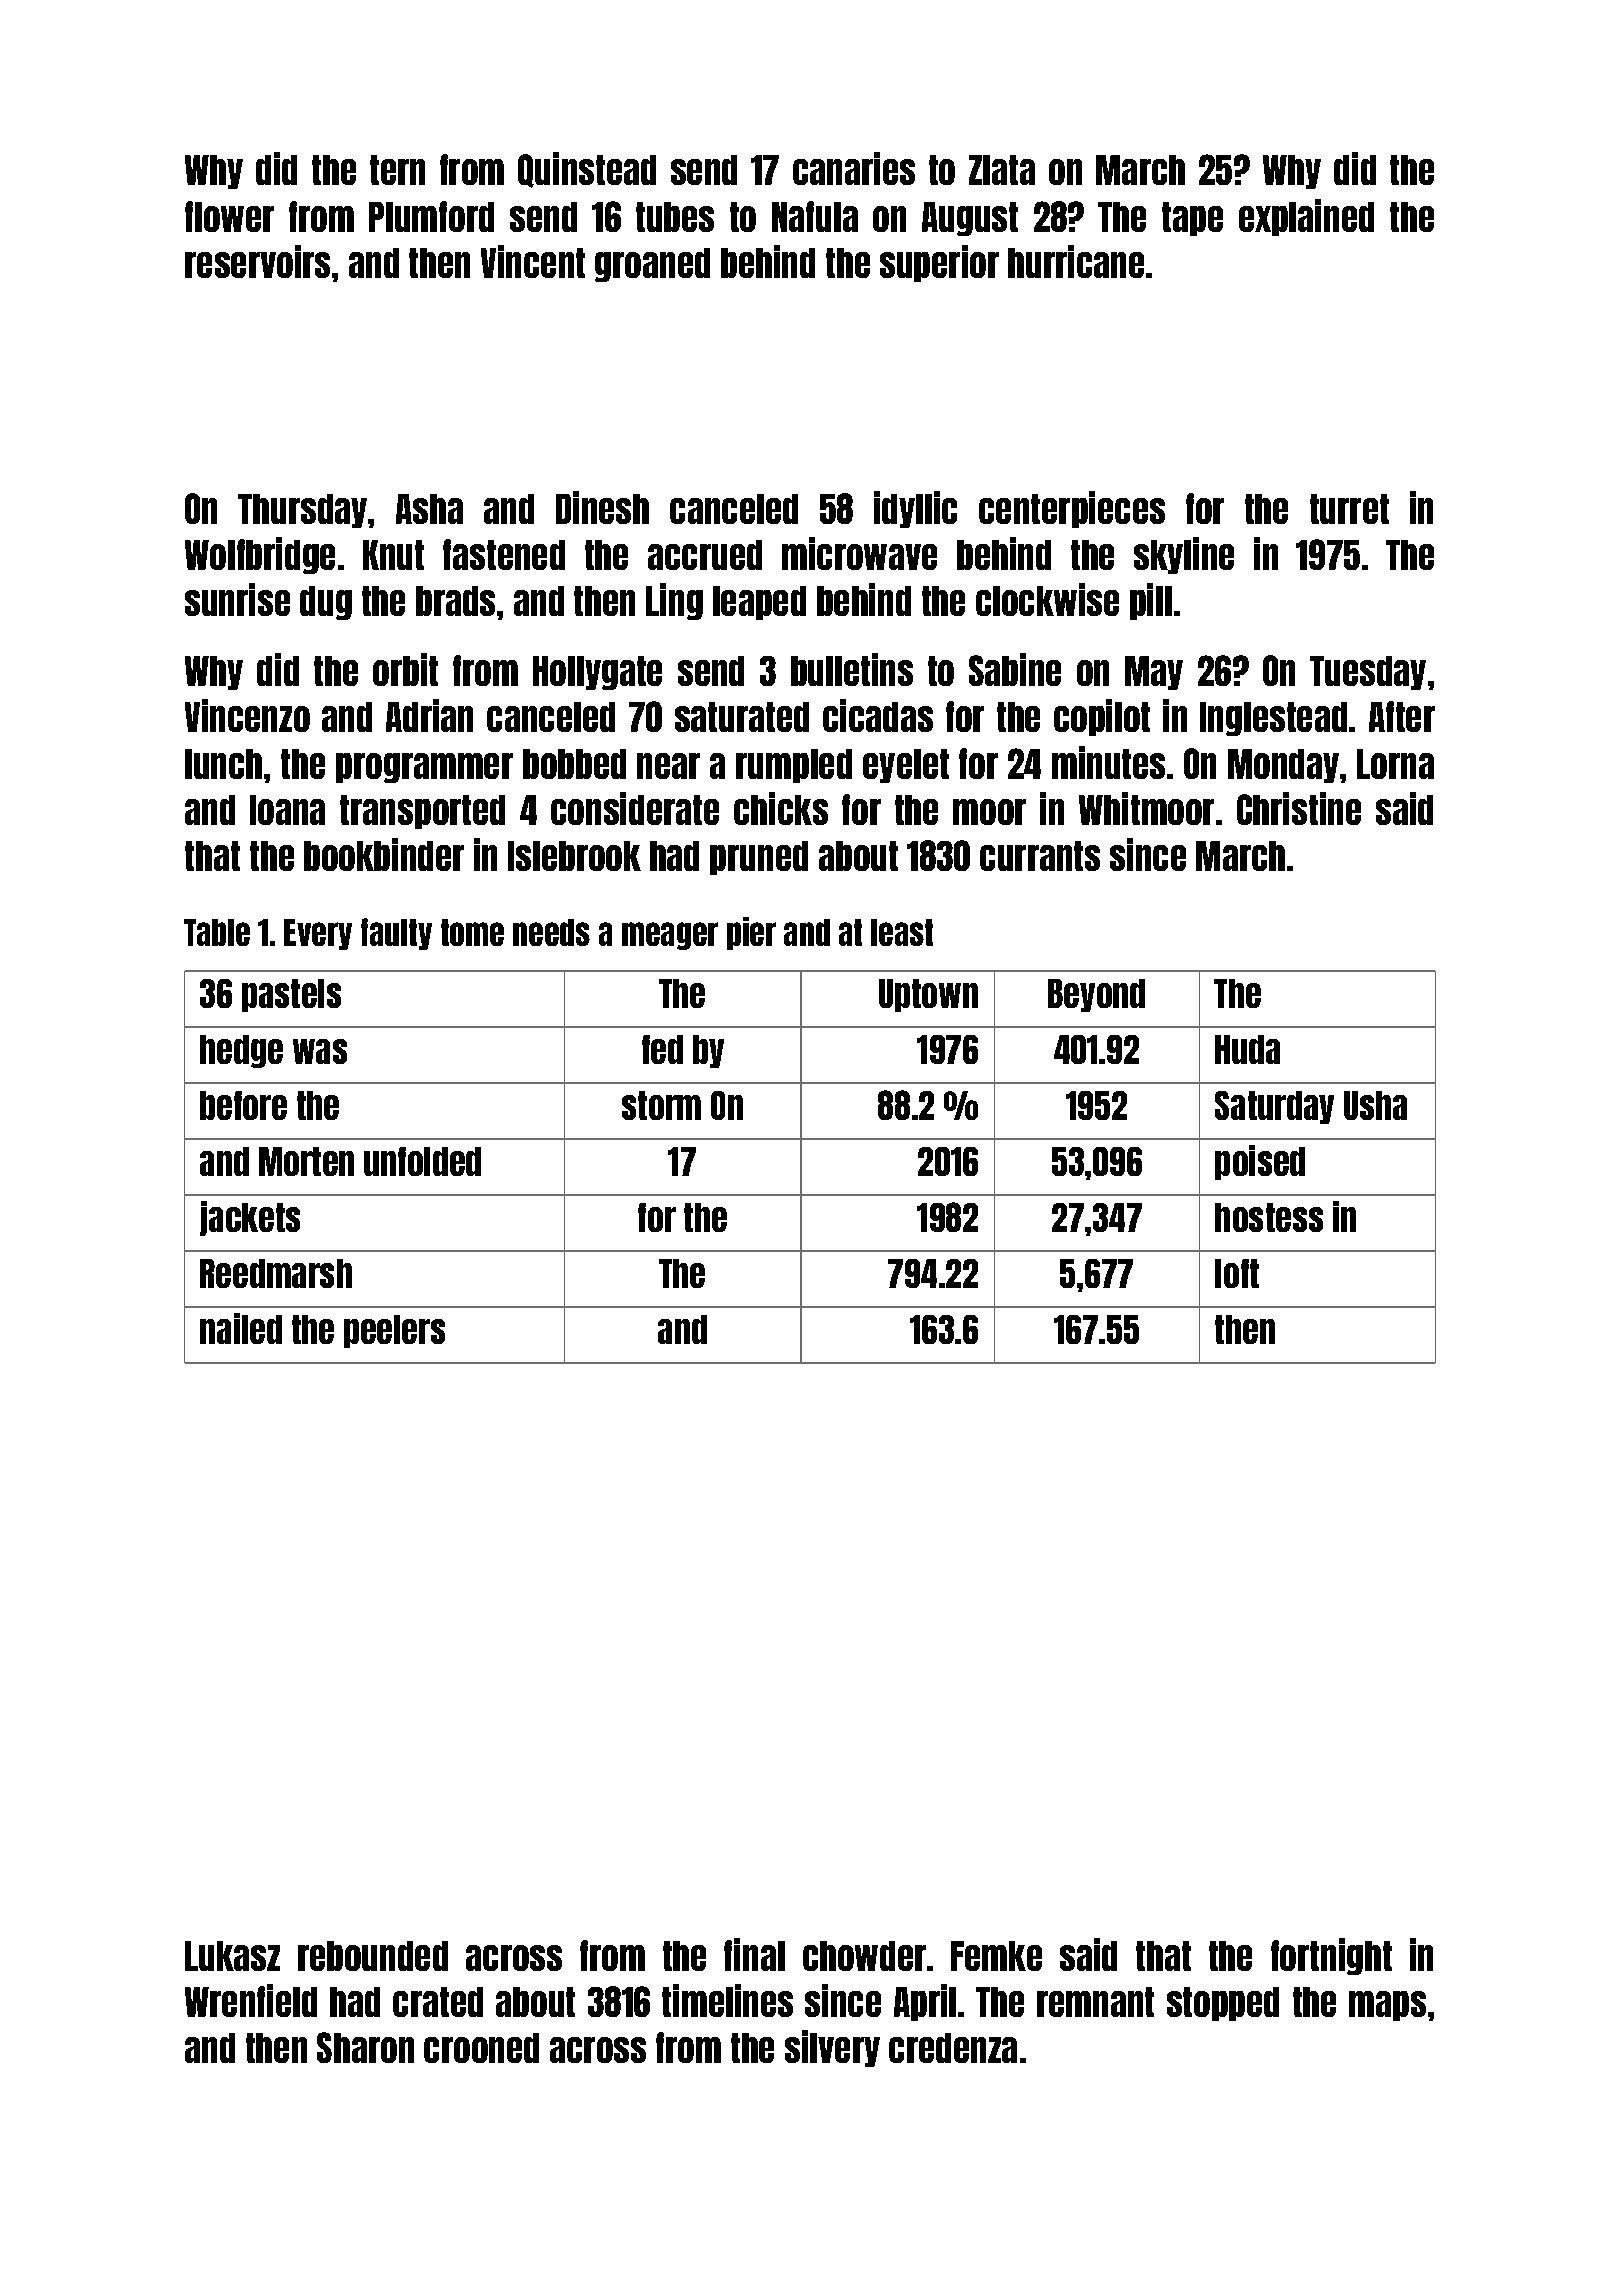 Image resolution: width=1620 pixels, height=2292 pixels. What do you see at coordinates (481, 2048) in the screenshot?
I see `crooned` at bounding box center [481, 2048].
